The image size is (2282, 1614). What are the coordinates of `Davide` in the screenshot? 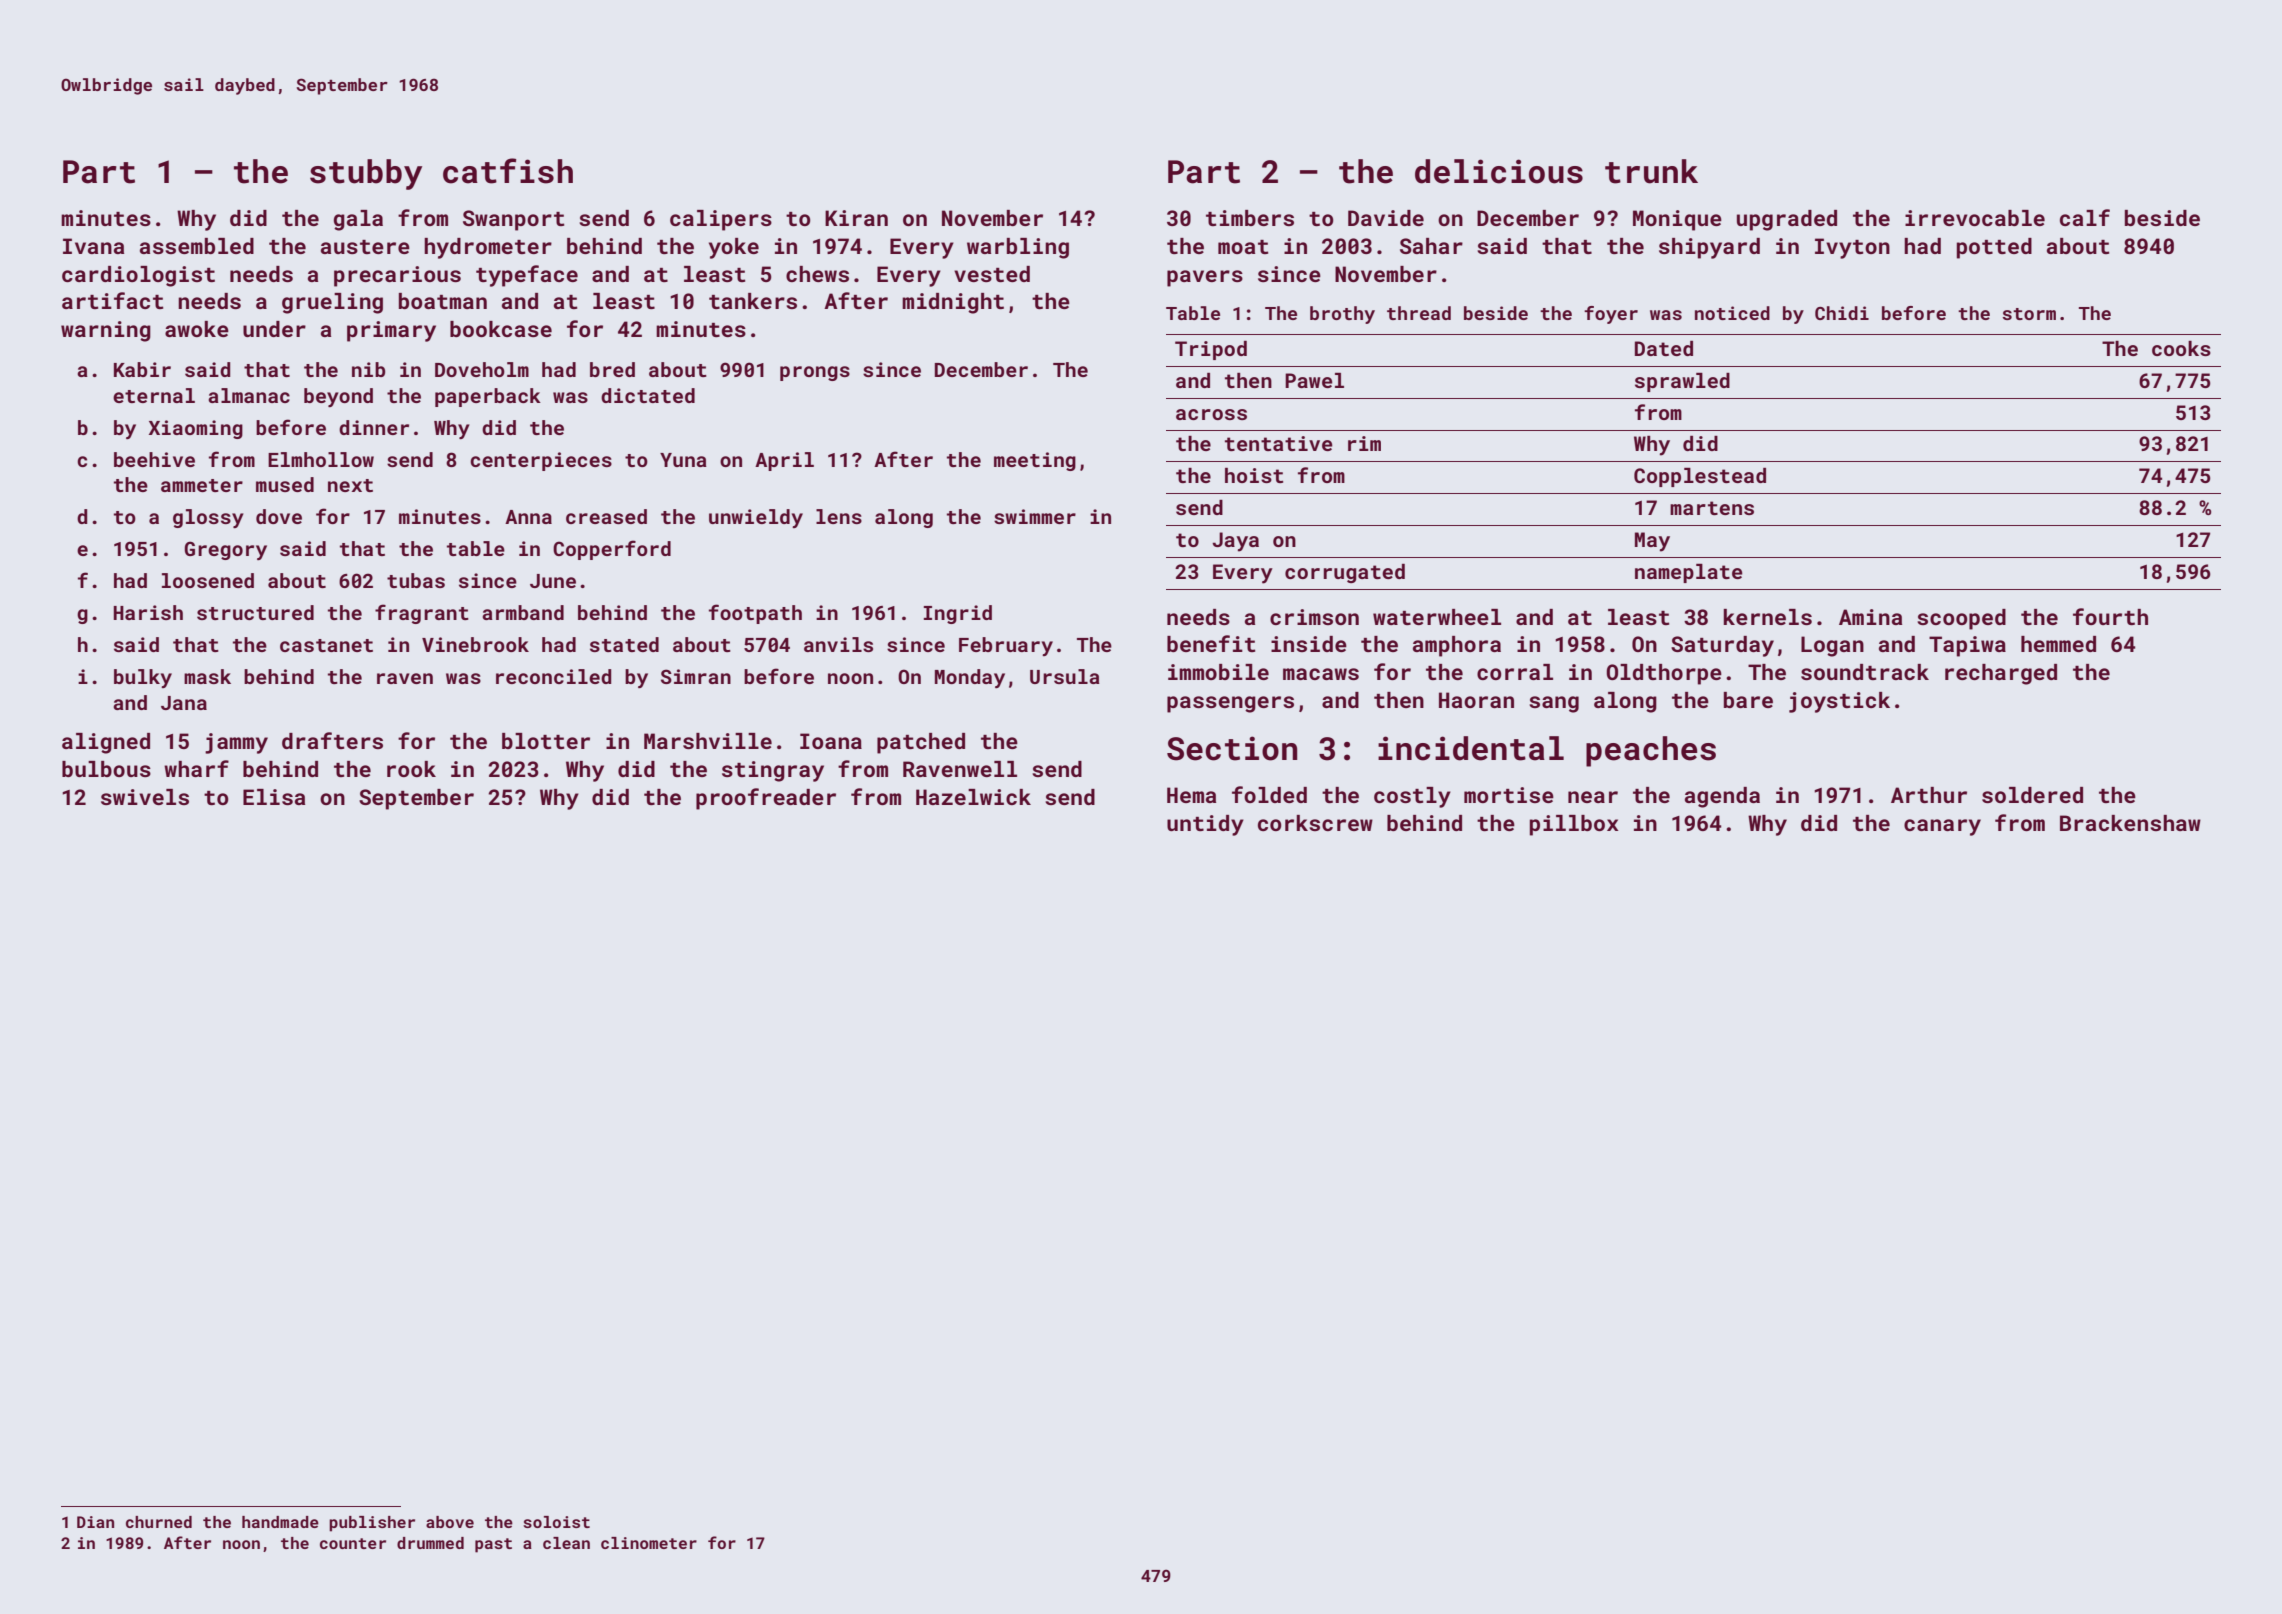 It's located at (1386, 218).
